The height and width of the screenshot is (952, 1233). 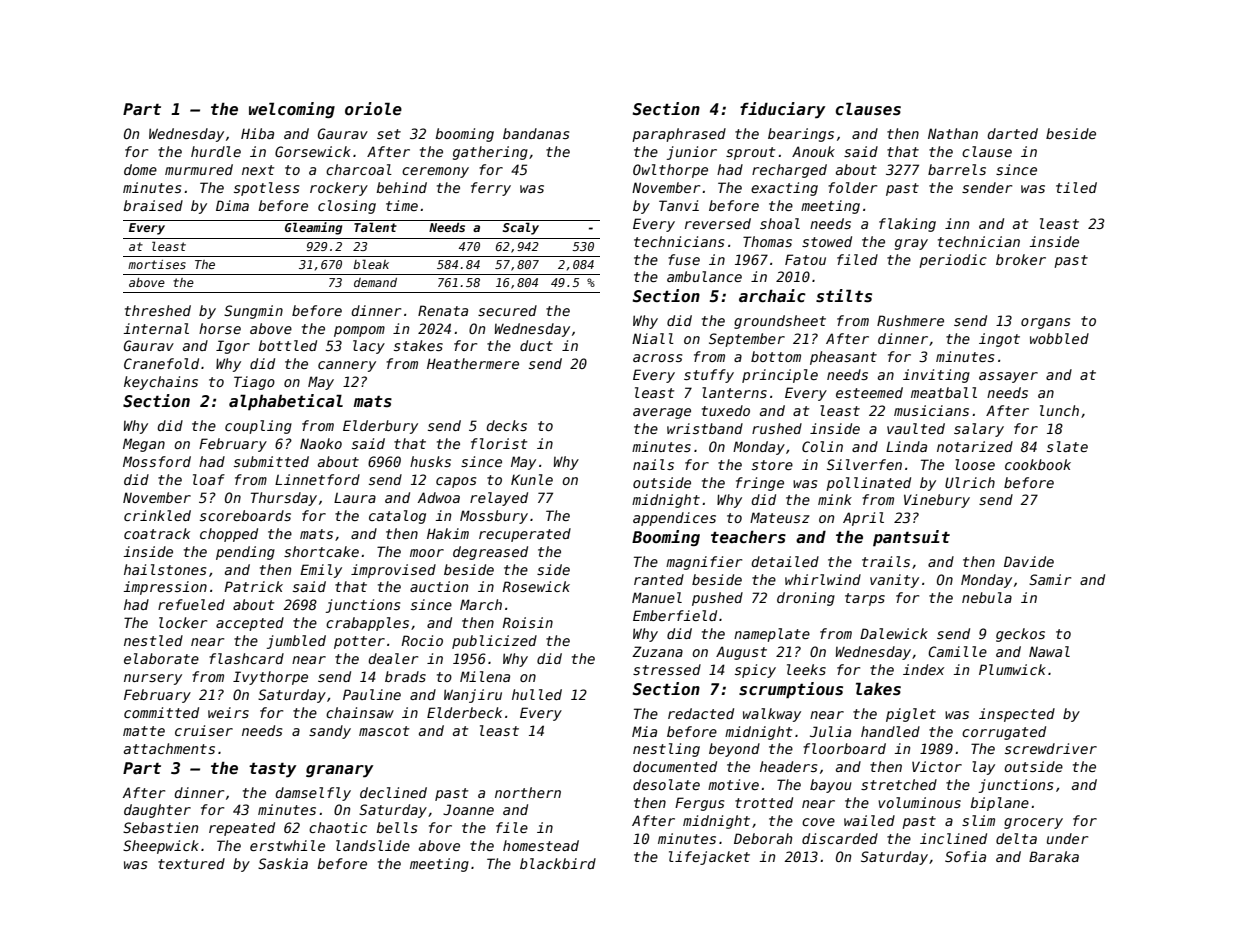 I want to click on daughter, so click(x=157, y=811).
